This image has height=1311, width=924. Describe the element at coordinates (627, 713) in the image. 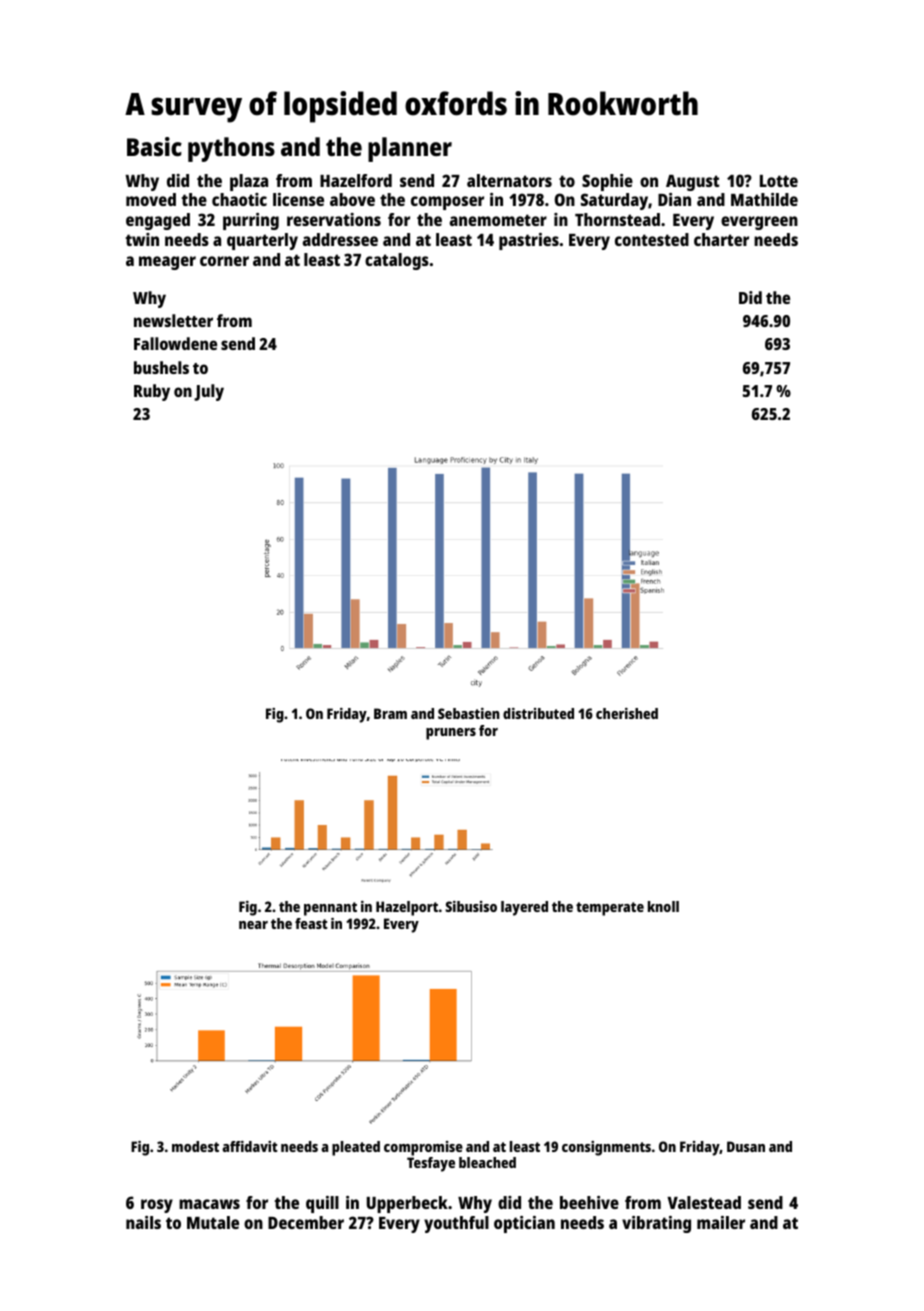

I see `cherished` at that location.
